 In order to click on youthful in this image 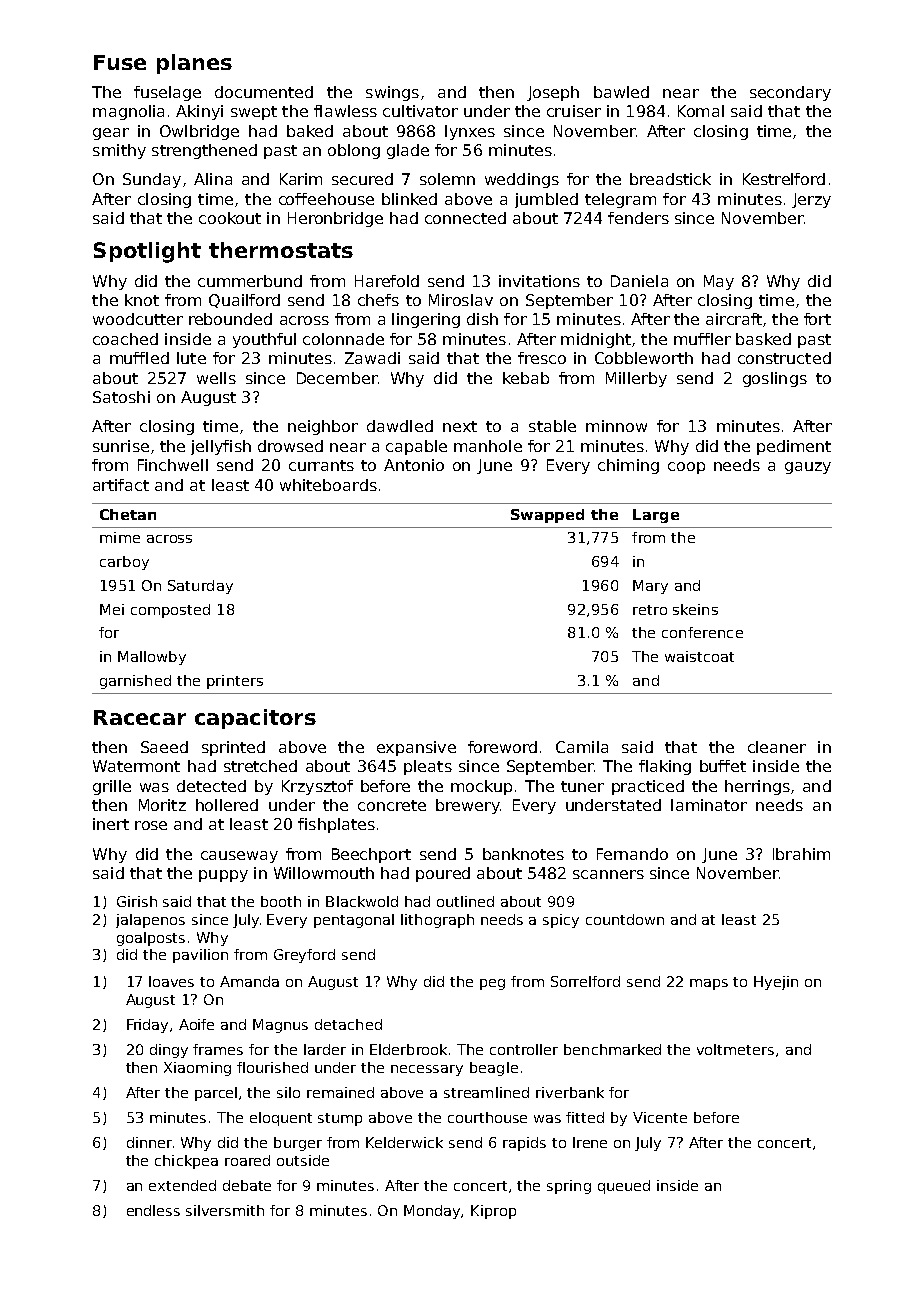, I will do `click(264, 340)`.
